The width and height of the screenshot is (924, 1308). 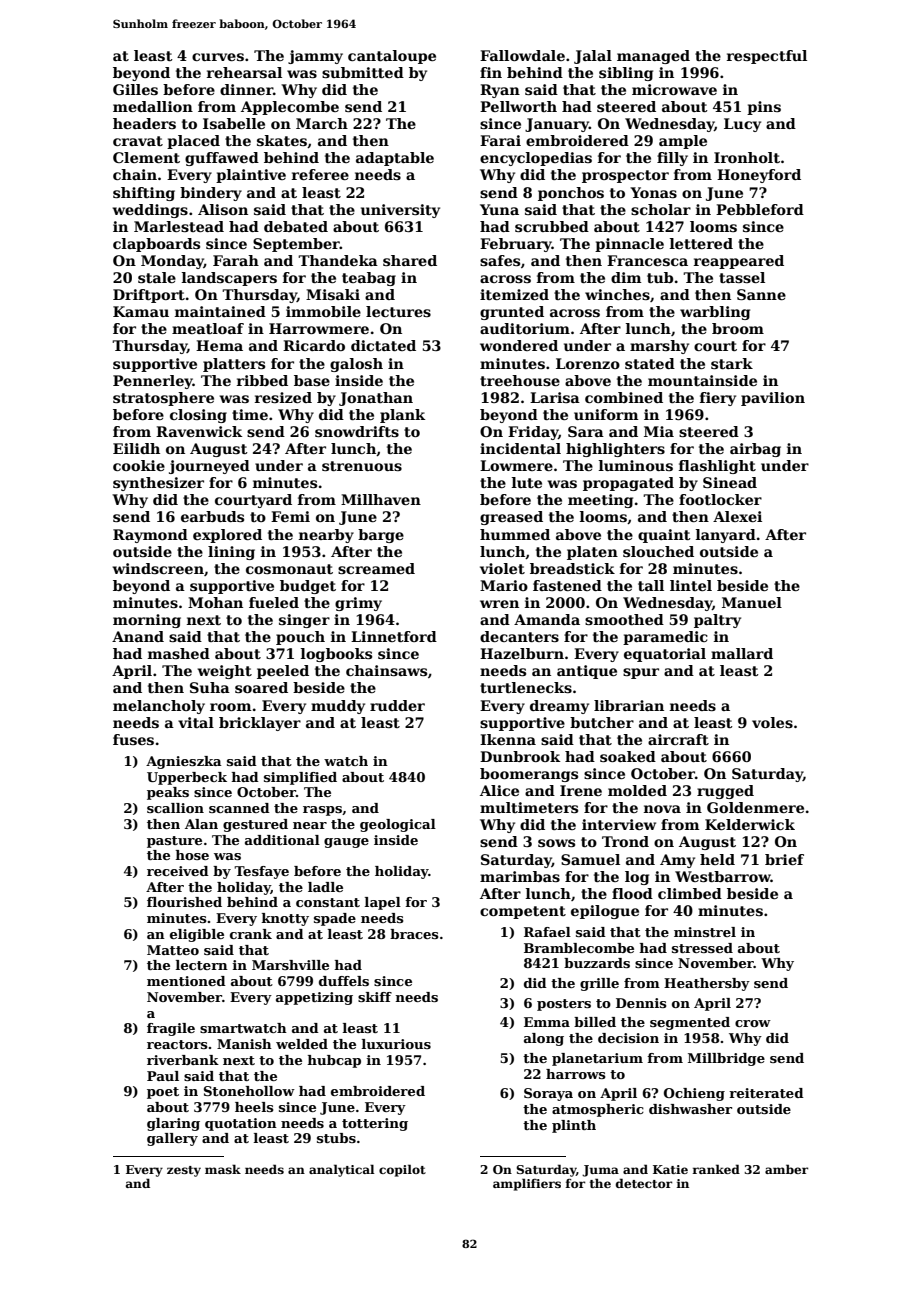 I want to click on reiterated, so click(x=766, y=1093).
